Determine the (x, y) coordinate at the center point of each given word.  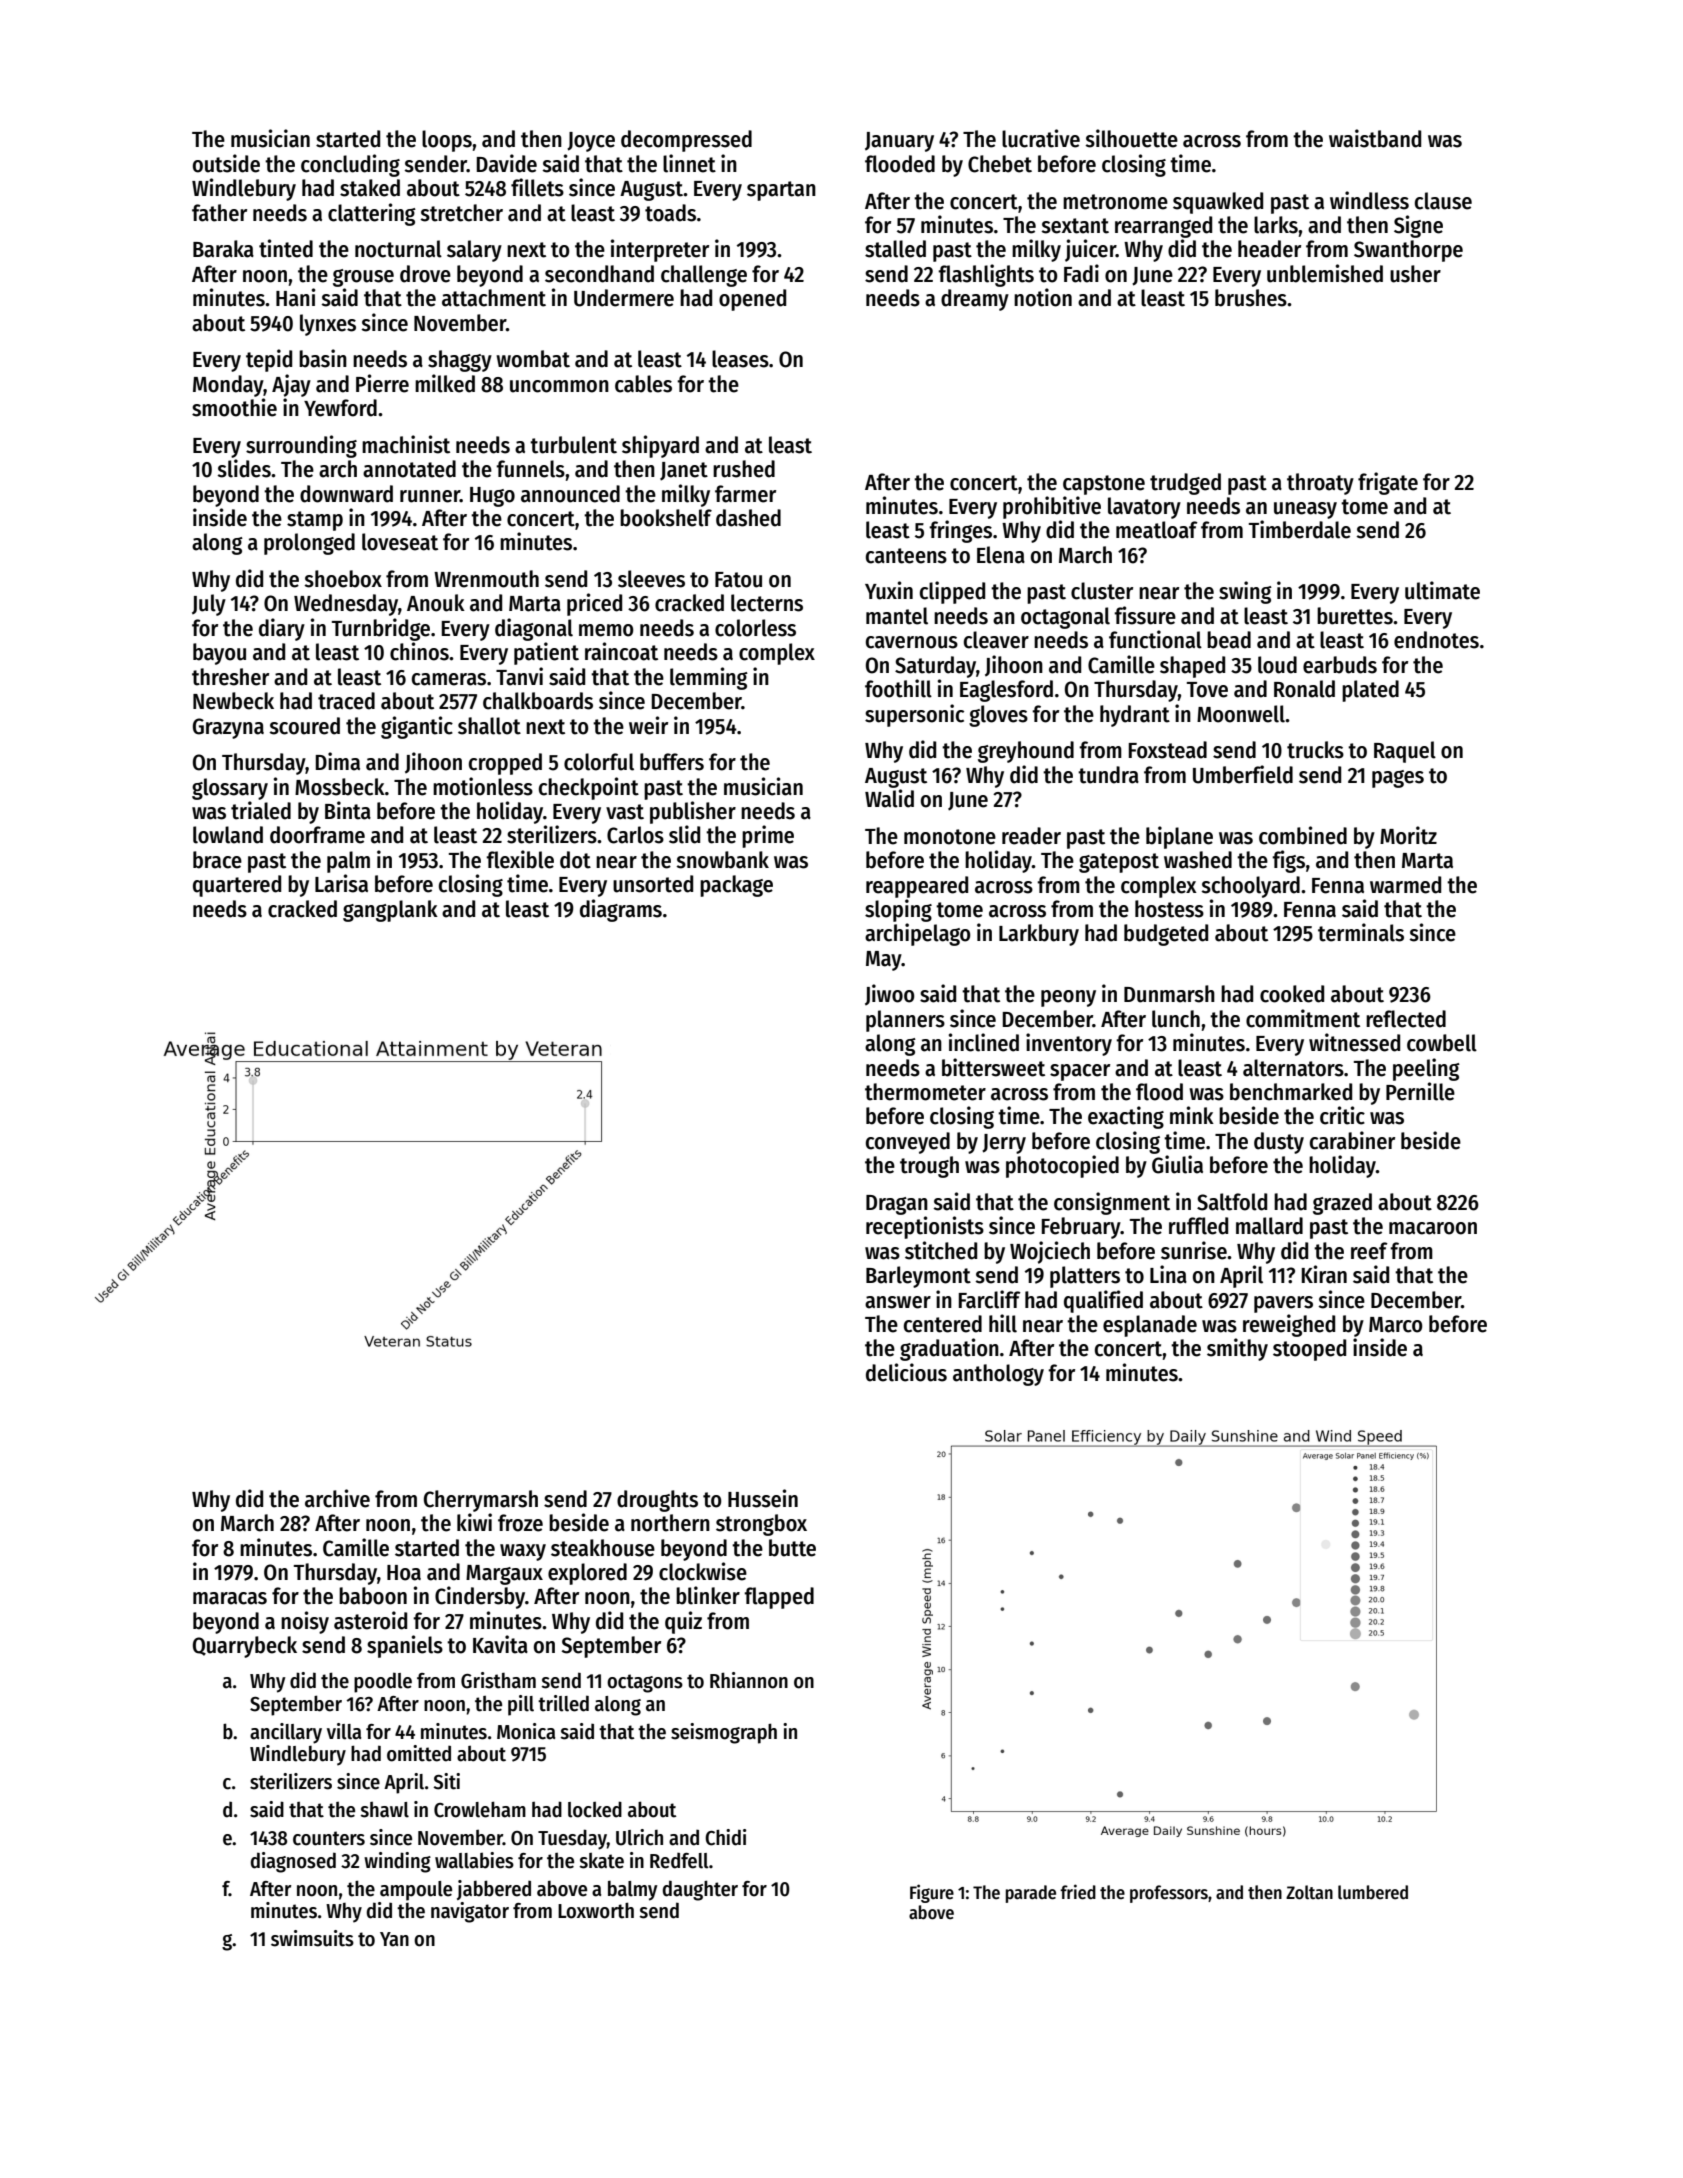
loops (447, 141)
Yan (394, 1939)
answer (898, 1302)
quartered (237, 886)
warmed (1405, 885)
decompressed (686, 141)
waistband (1375, 138)
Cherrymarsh (481, 1501)
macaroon (1433, 1228)
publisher (693, 812)
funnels (530, 469)
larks (1276, 225)
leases (740, 359)
